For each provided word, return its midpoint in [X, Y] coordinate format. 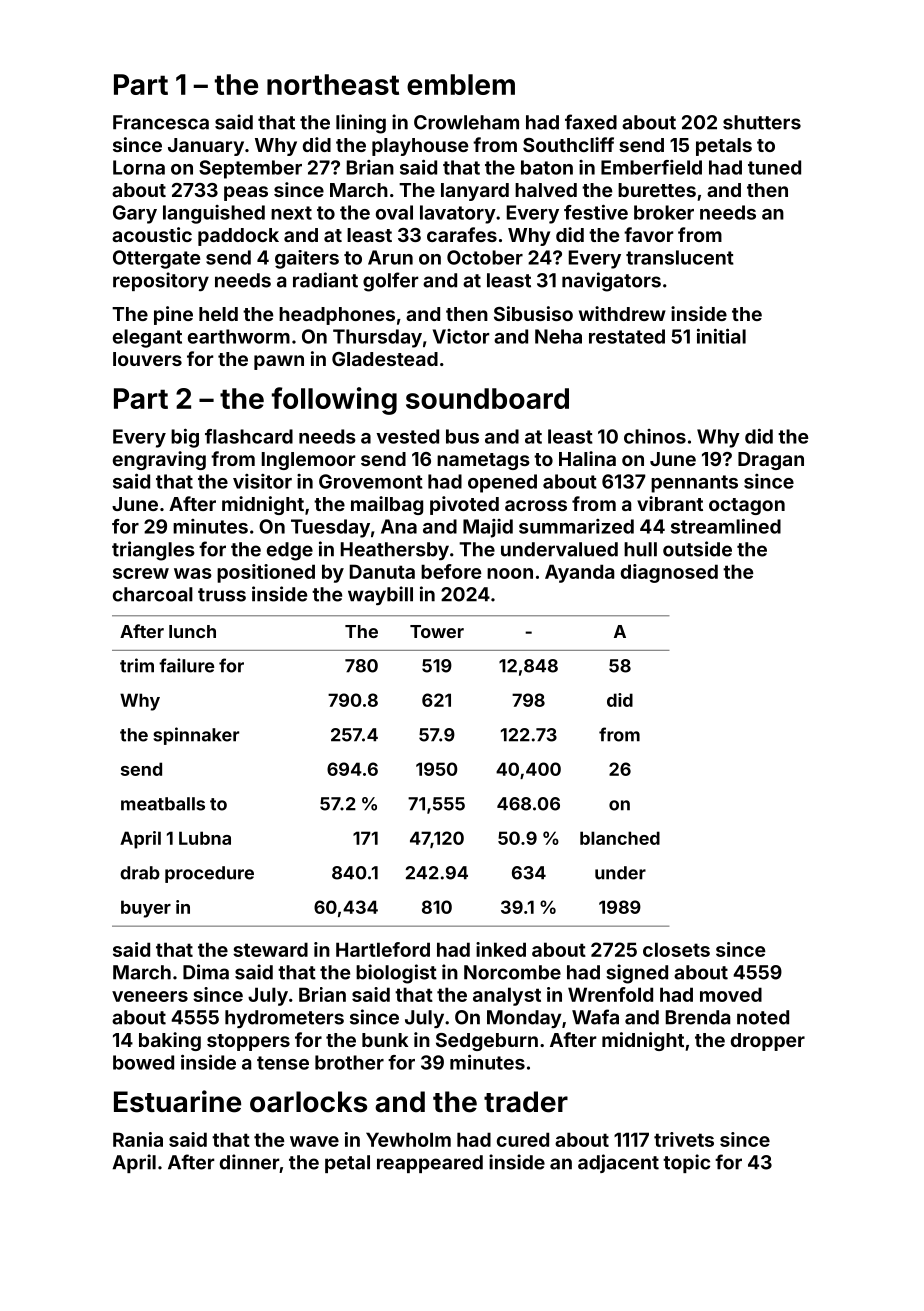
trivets [684, 1139]
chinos [655, 436]
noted [763, 1017]
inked [501, 949]
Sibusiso [533, 313]
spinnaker [196, 736]
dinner [249, 1162]
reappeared [430, 1164]
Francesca [161, 122]
